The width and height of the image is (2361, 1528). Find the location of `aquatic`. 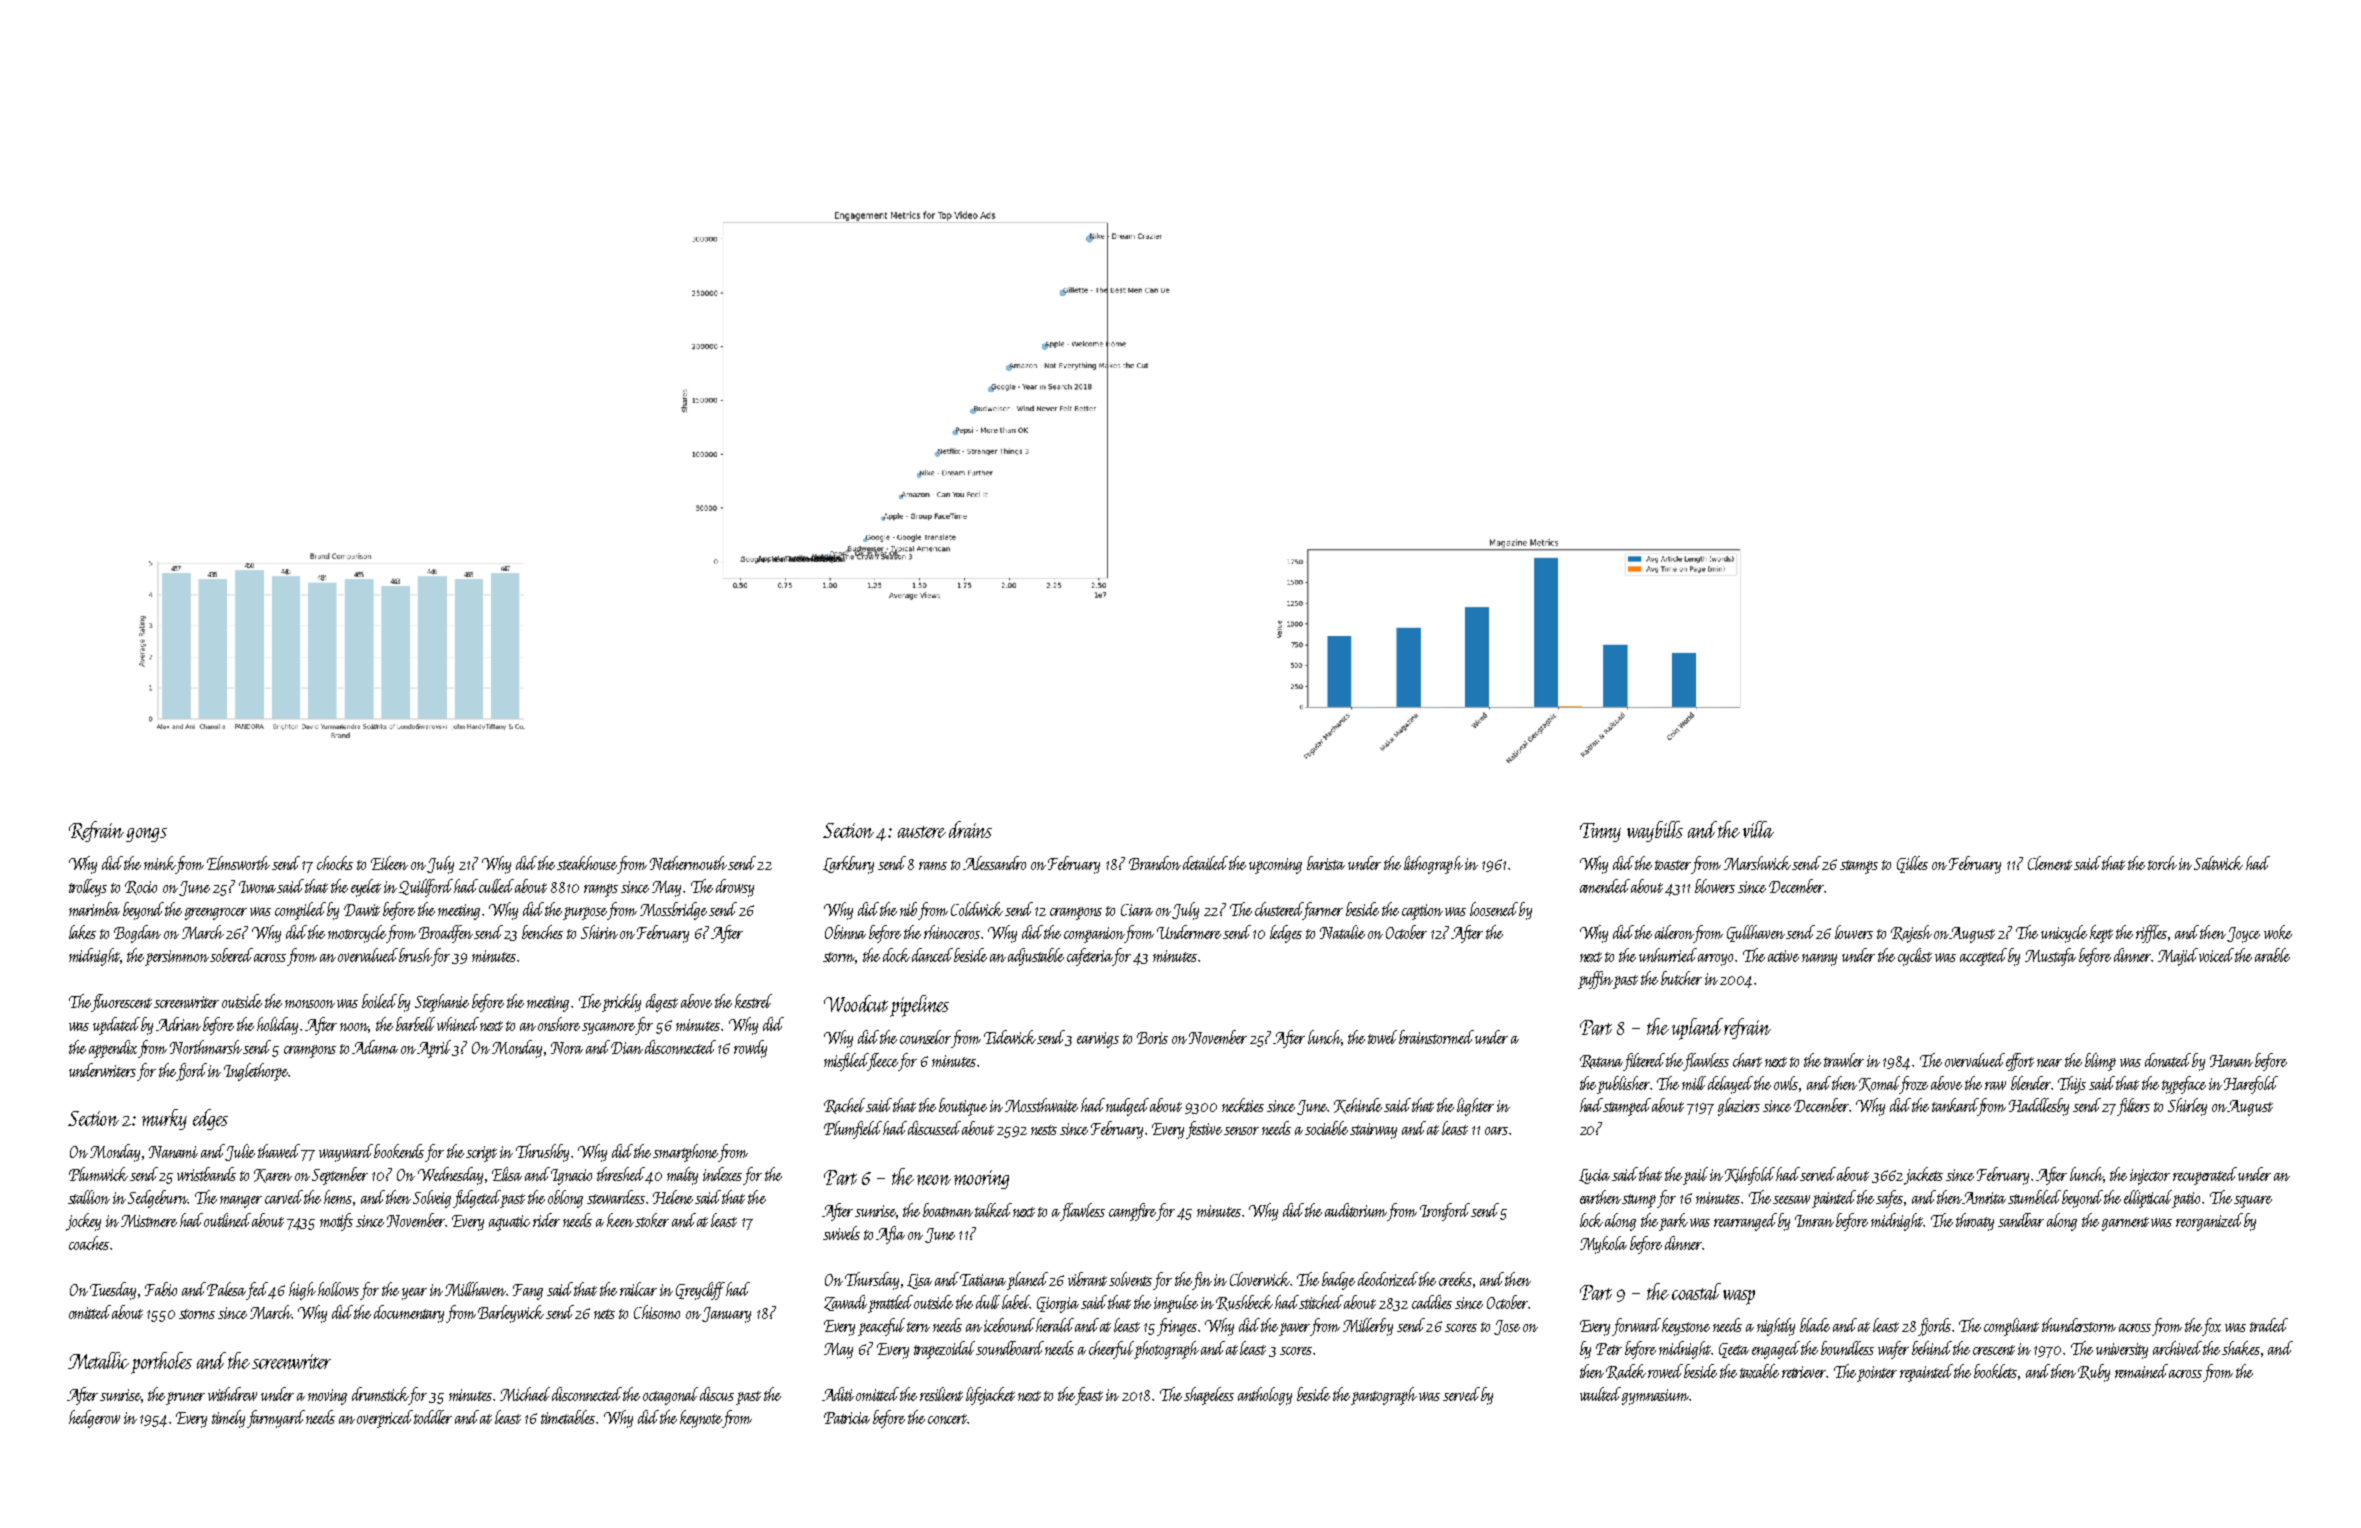

aquatic is located at coordinates (509, 1223).
